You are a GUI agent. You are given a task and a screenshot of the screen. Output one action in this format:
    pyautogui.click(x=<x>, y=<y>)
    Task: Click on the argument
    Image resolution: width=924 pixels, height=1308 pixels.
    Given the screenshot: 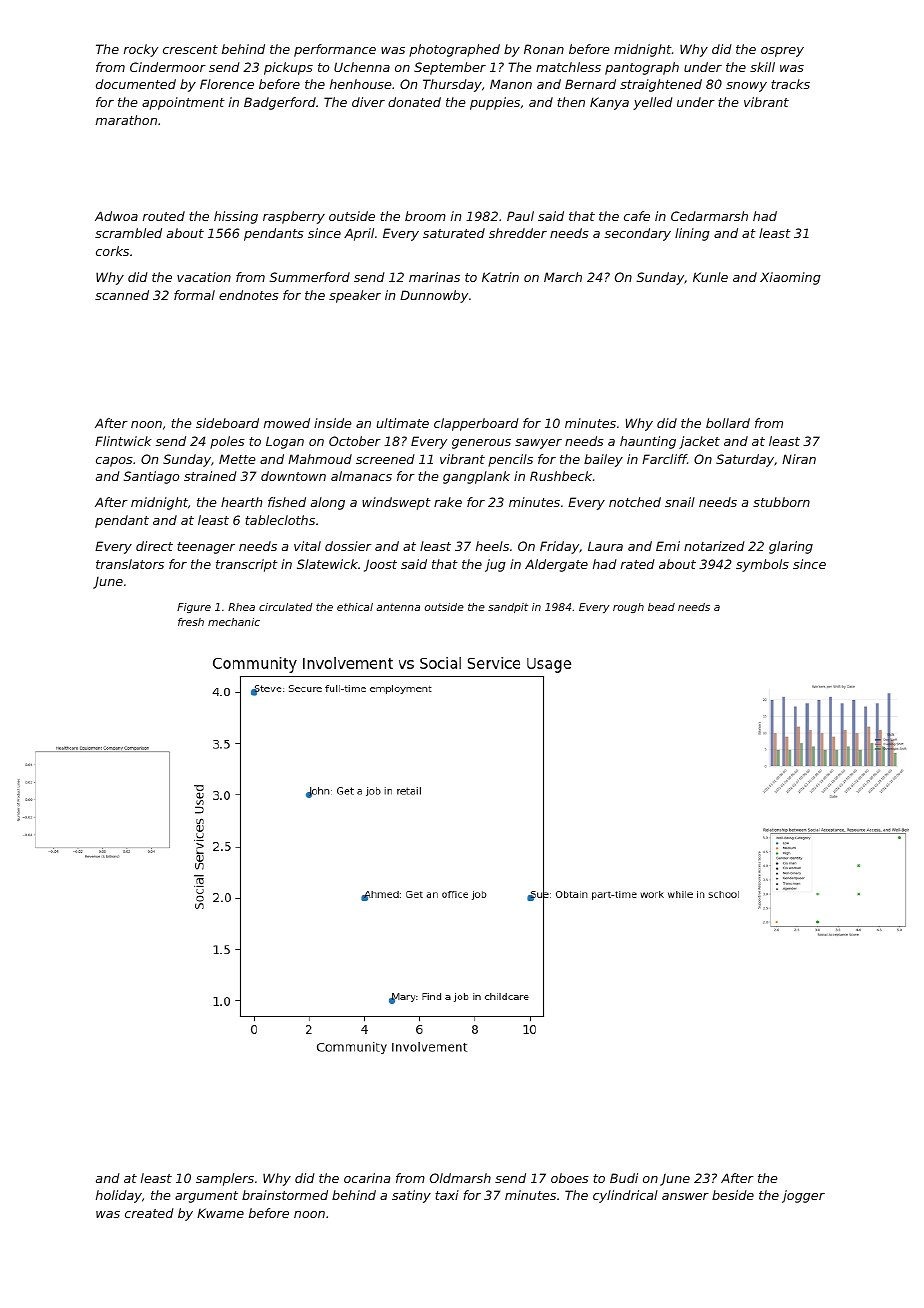 What is the action you would take?
    pyautogui.click(x=206, y=1197)
